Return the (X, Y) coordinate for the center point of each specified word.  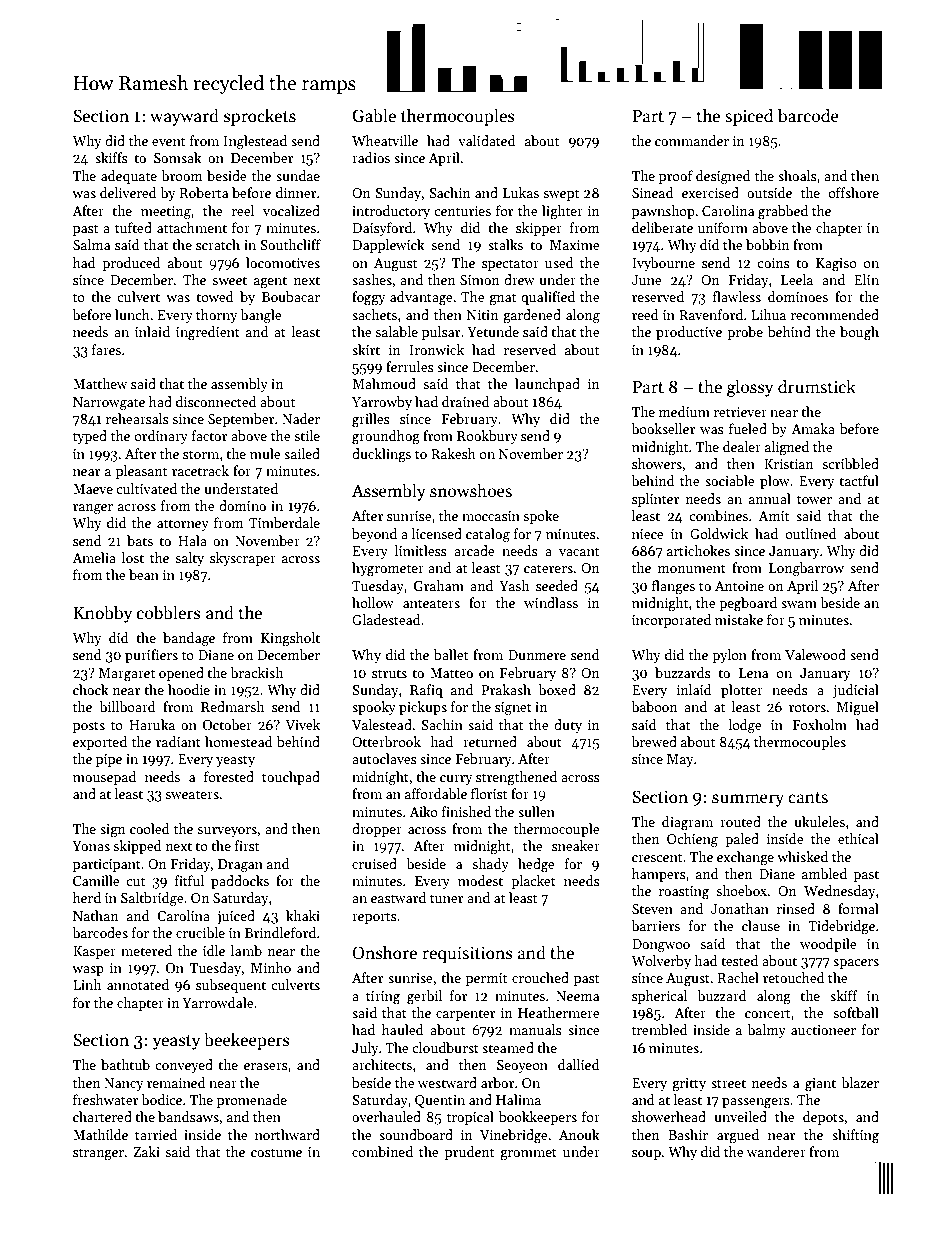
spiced (749, 117)
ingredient (208, 333)
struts (389, 673)
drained (466, 401)
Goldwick (719, 533)
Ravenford (711, 314)
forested (229, 776)
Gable (374, 115)
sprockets (260, 117)
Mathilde (100, 1134)
